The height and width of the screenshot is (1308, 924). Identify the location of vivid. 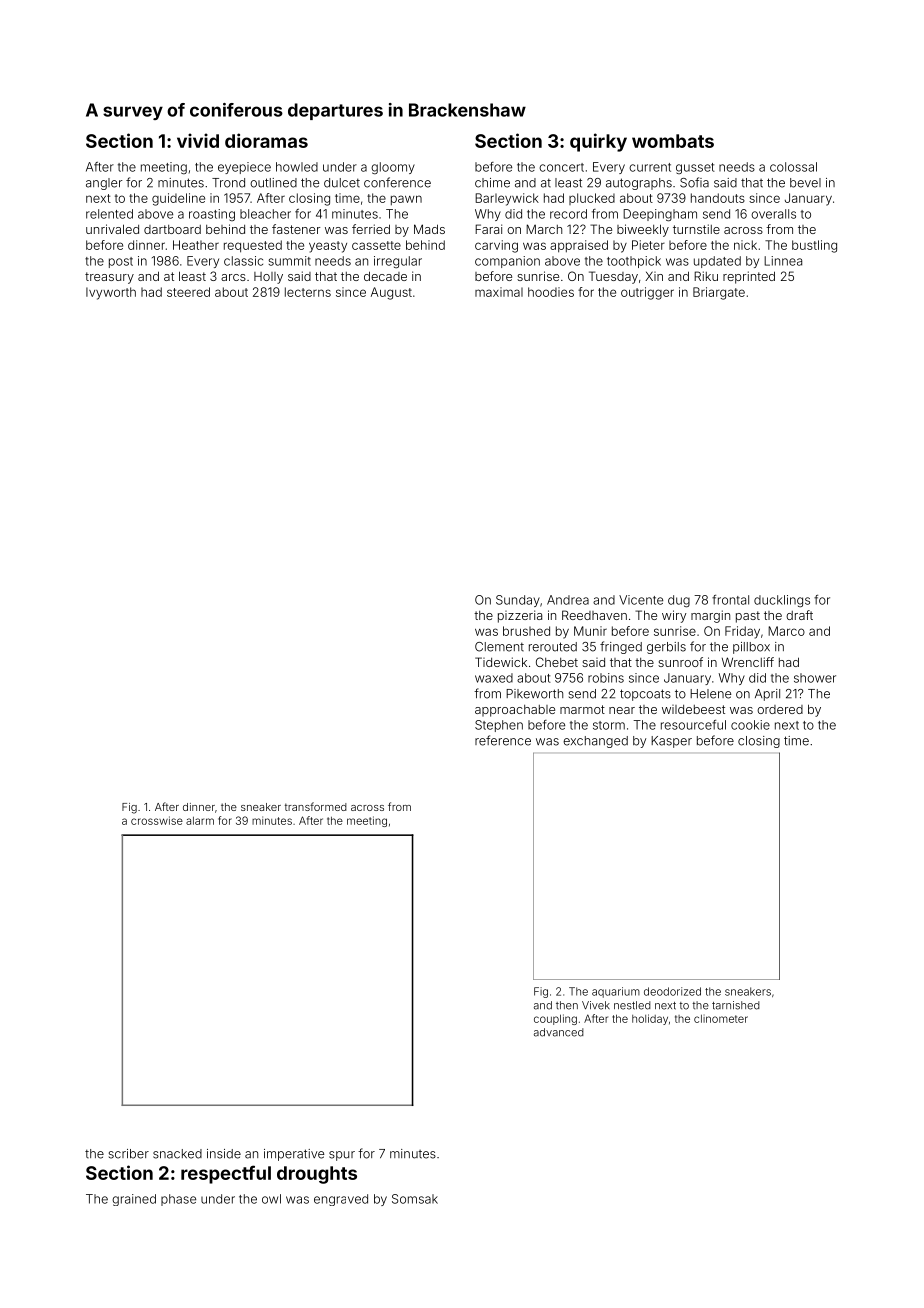
(198, 140).
